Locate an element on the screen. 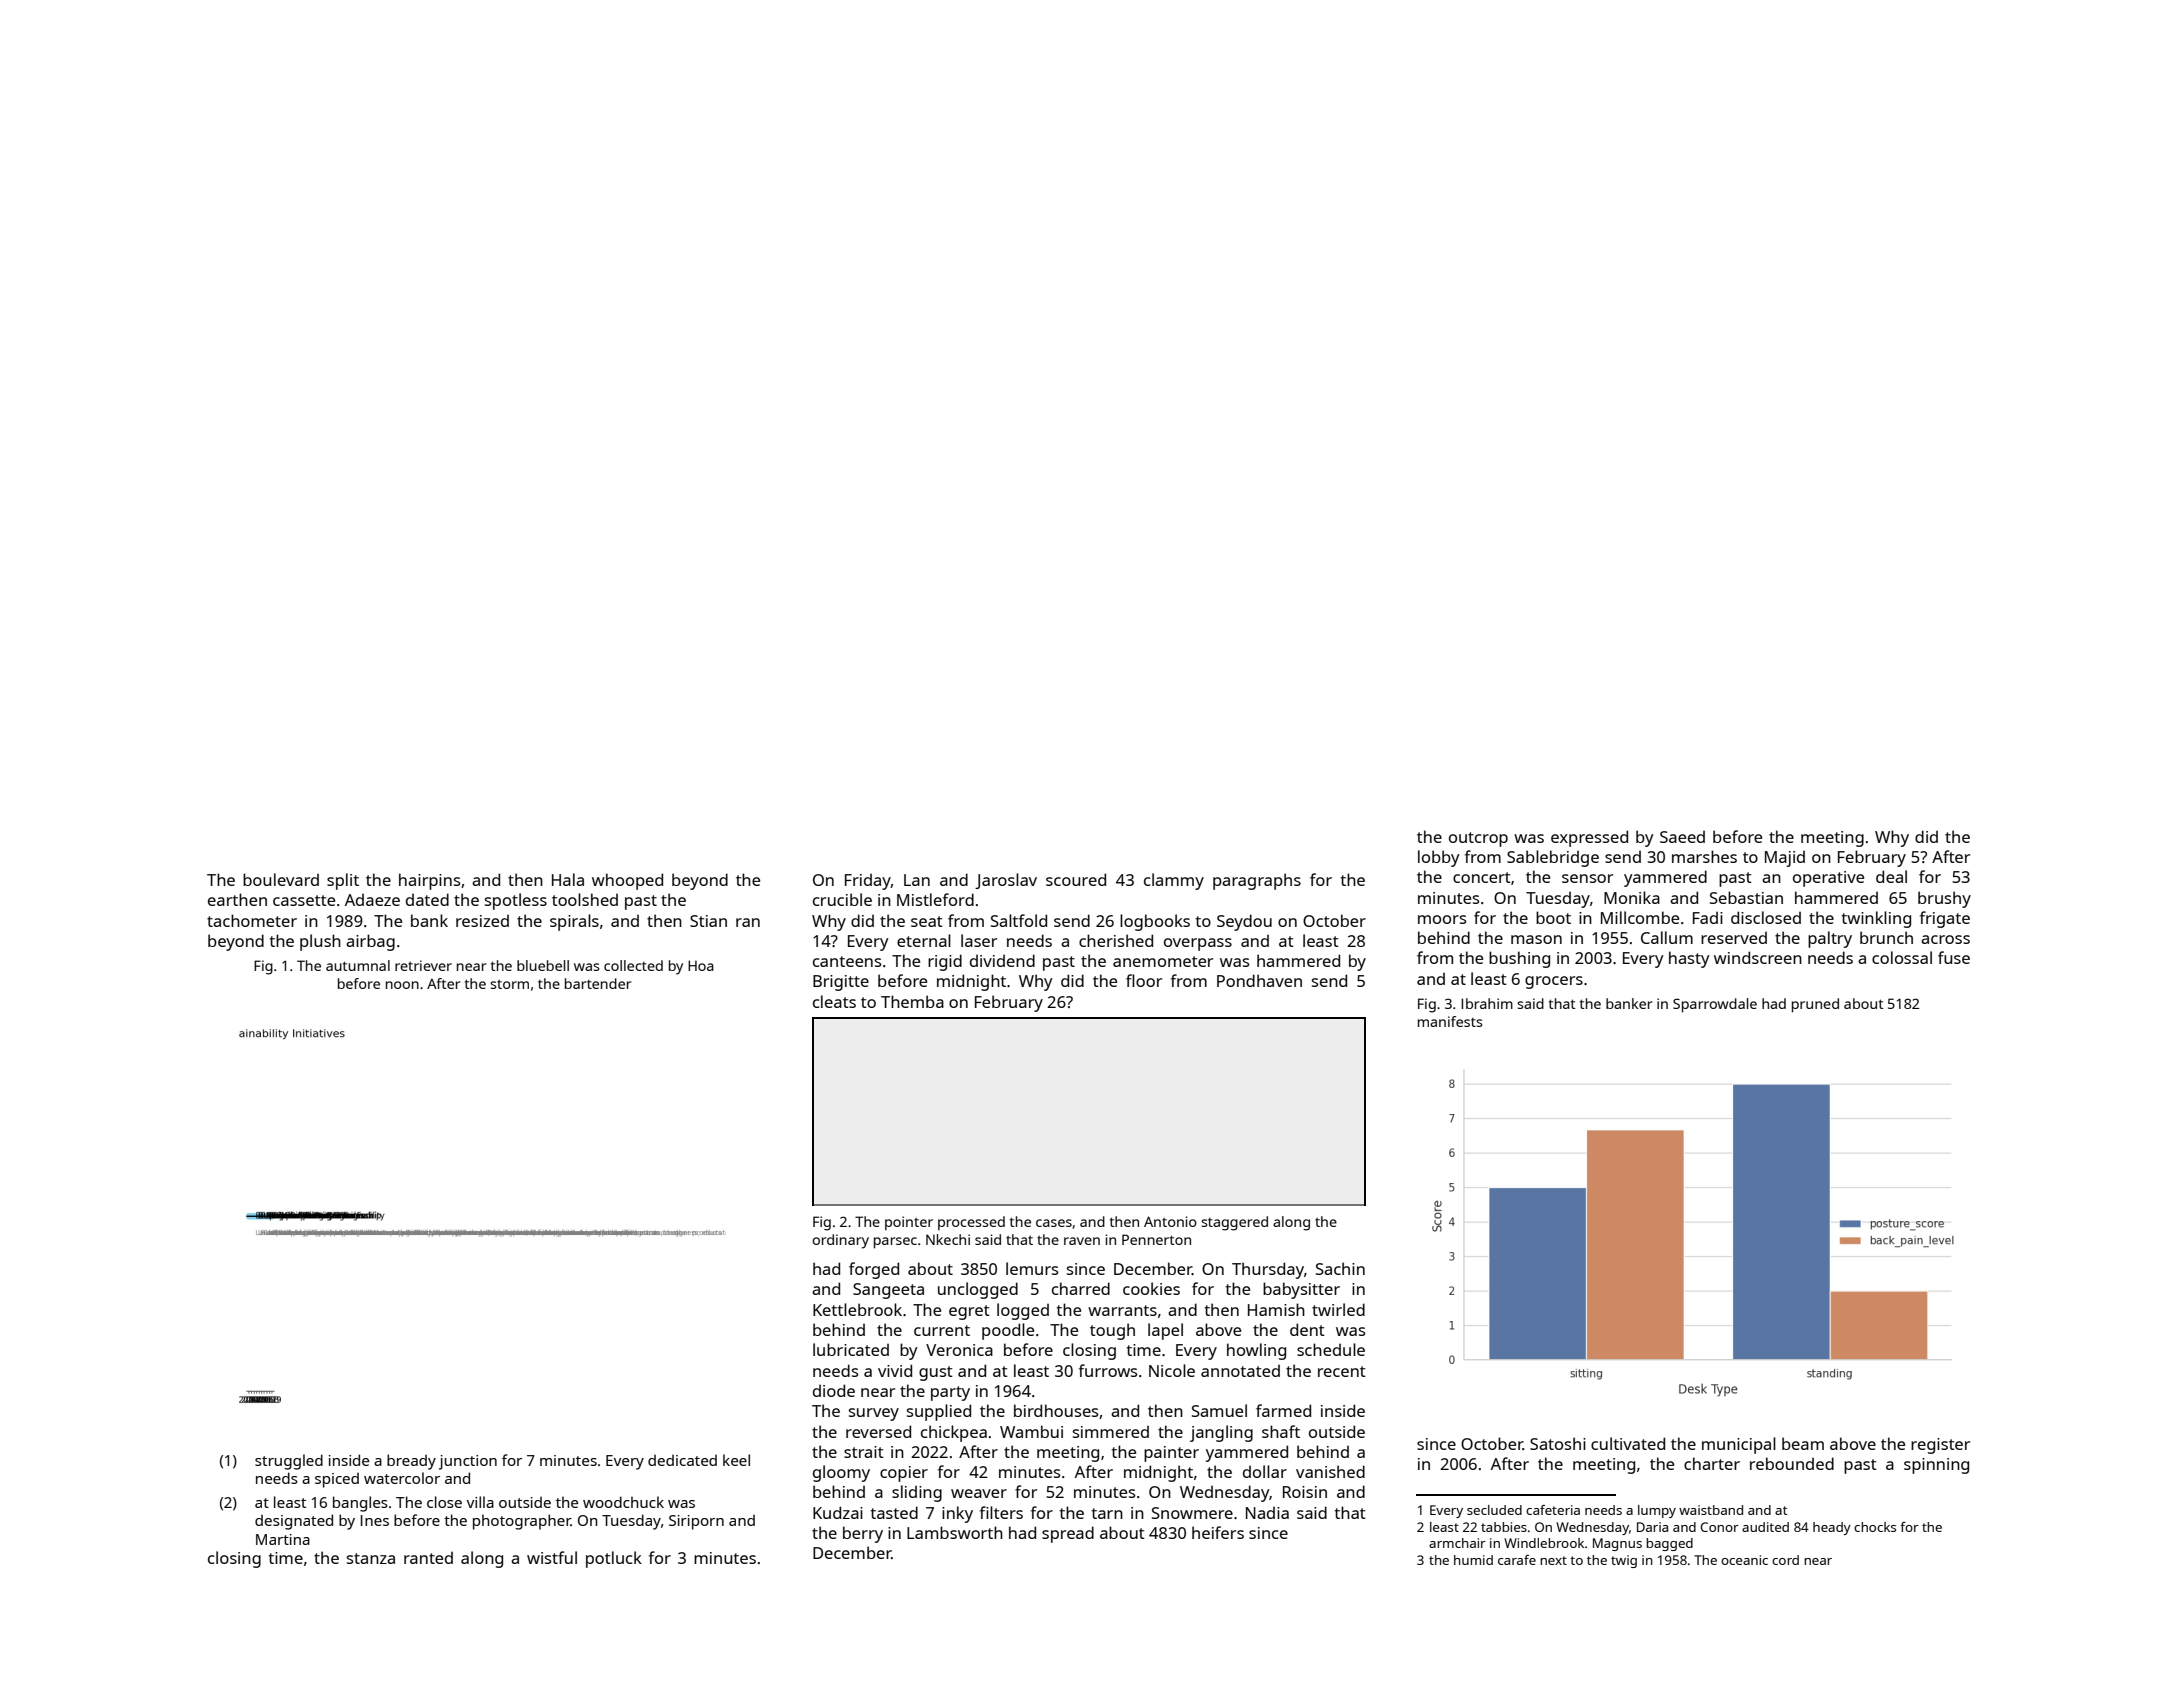  potluck is located at coordinates (614, 1559).
